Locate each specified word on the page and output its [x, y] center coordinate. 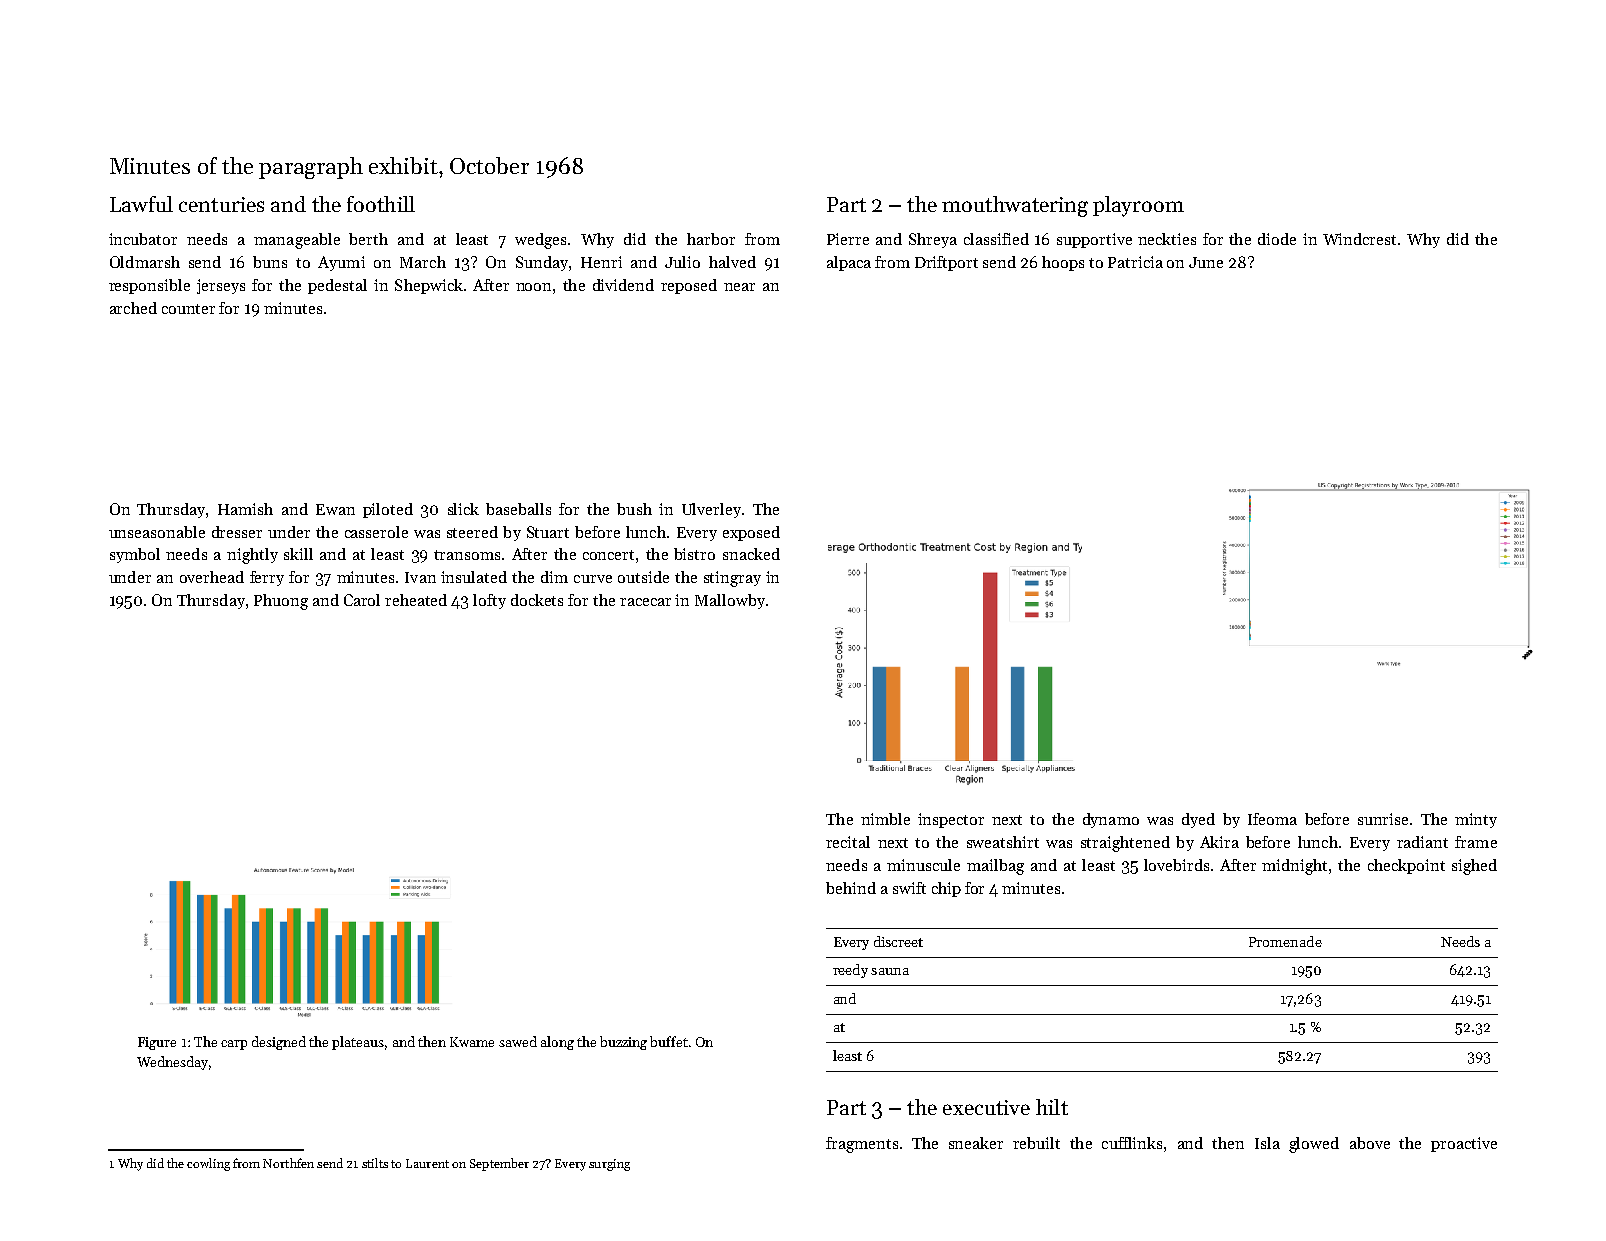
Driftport [946, 263]
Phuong [281, 602]
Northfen [288, 1163]
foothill [381, 204]
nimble [885, 819]
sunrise [1383, 819]
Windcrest [1359, 239]
